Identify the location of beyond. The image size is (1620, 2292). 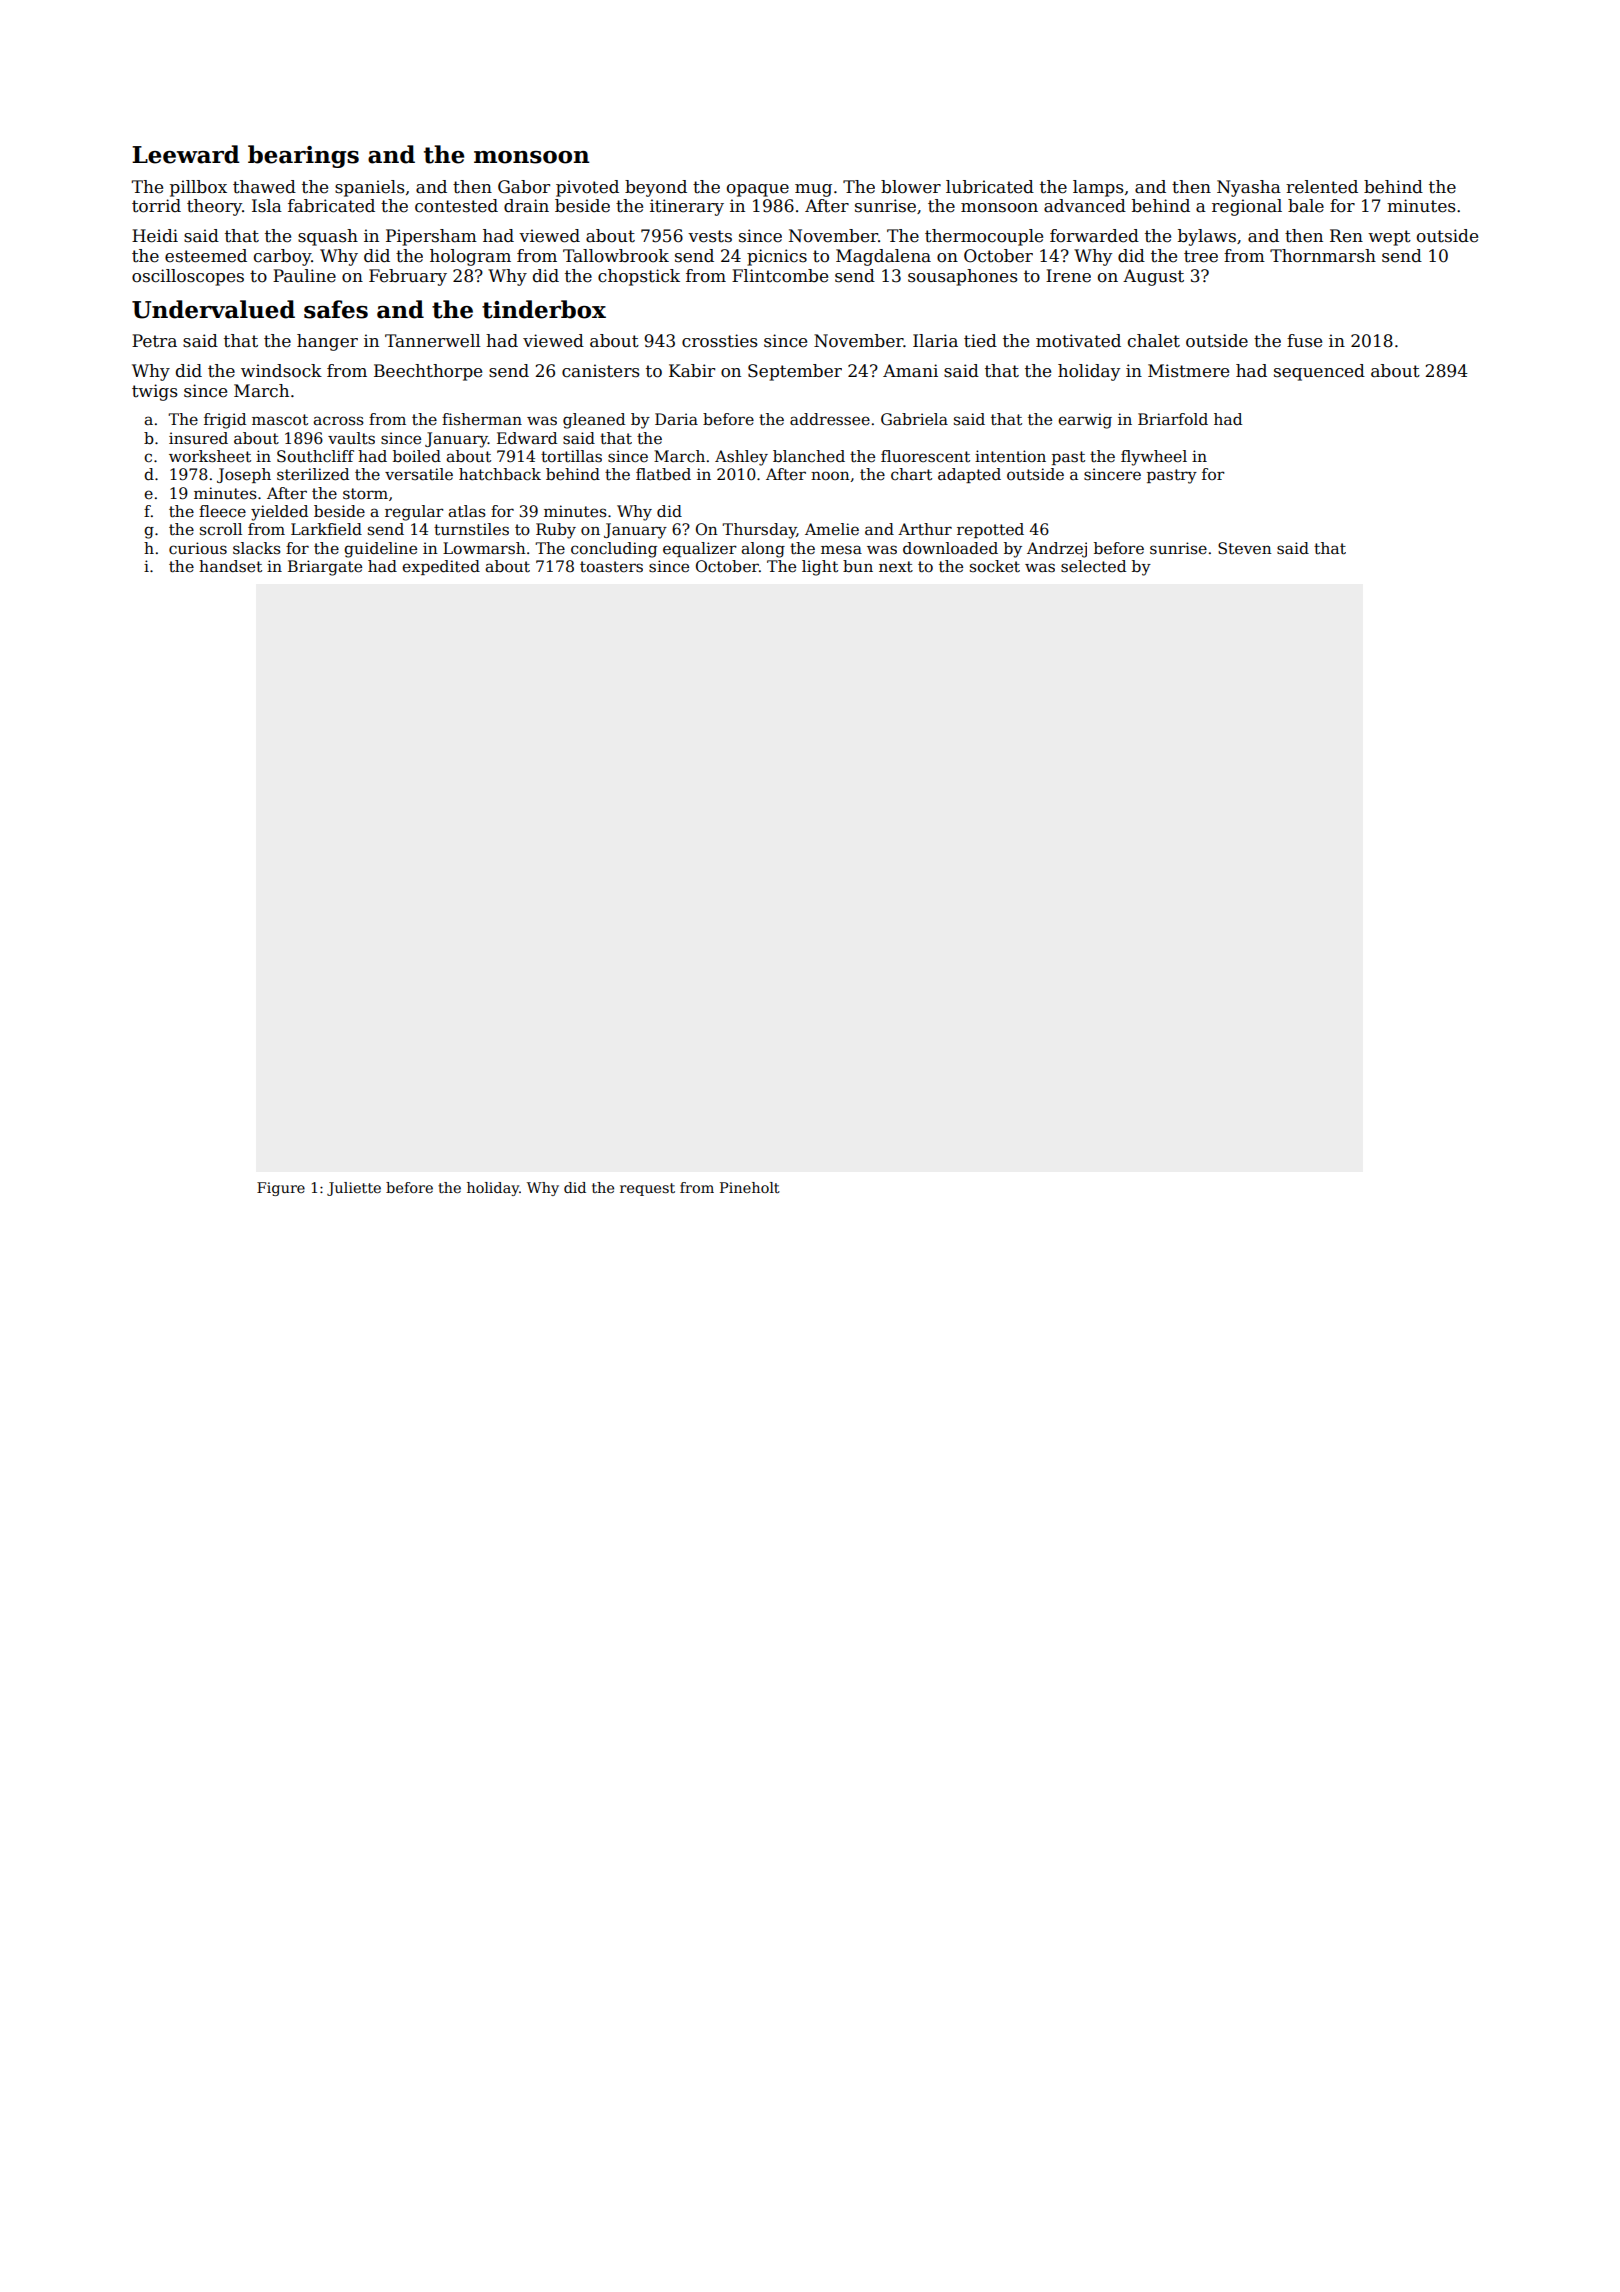
(656, 188).
